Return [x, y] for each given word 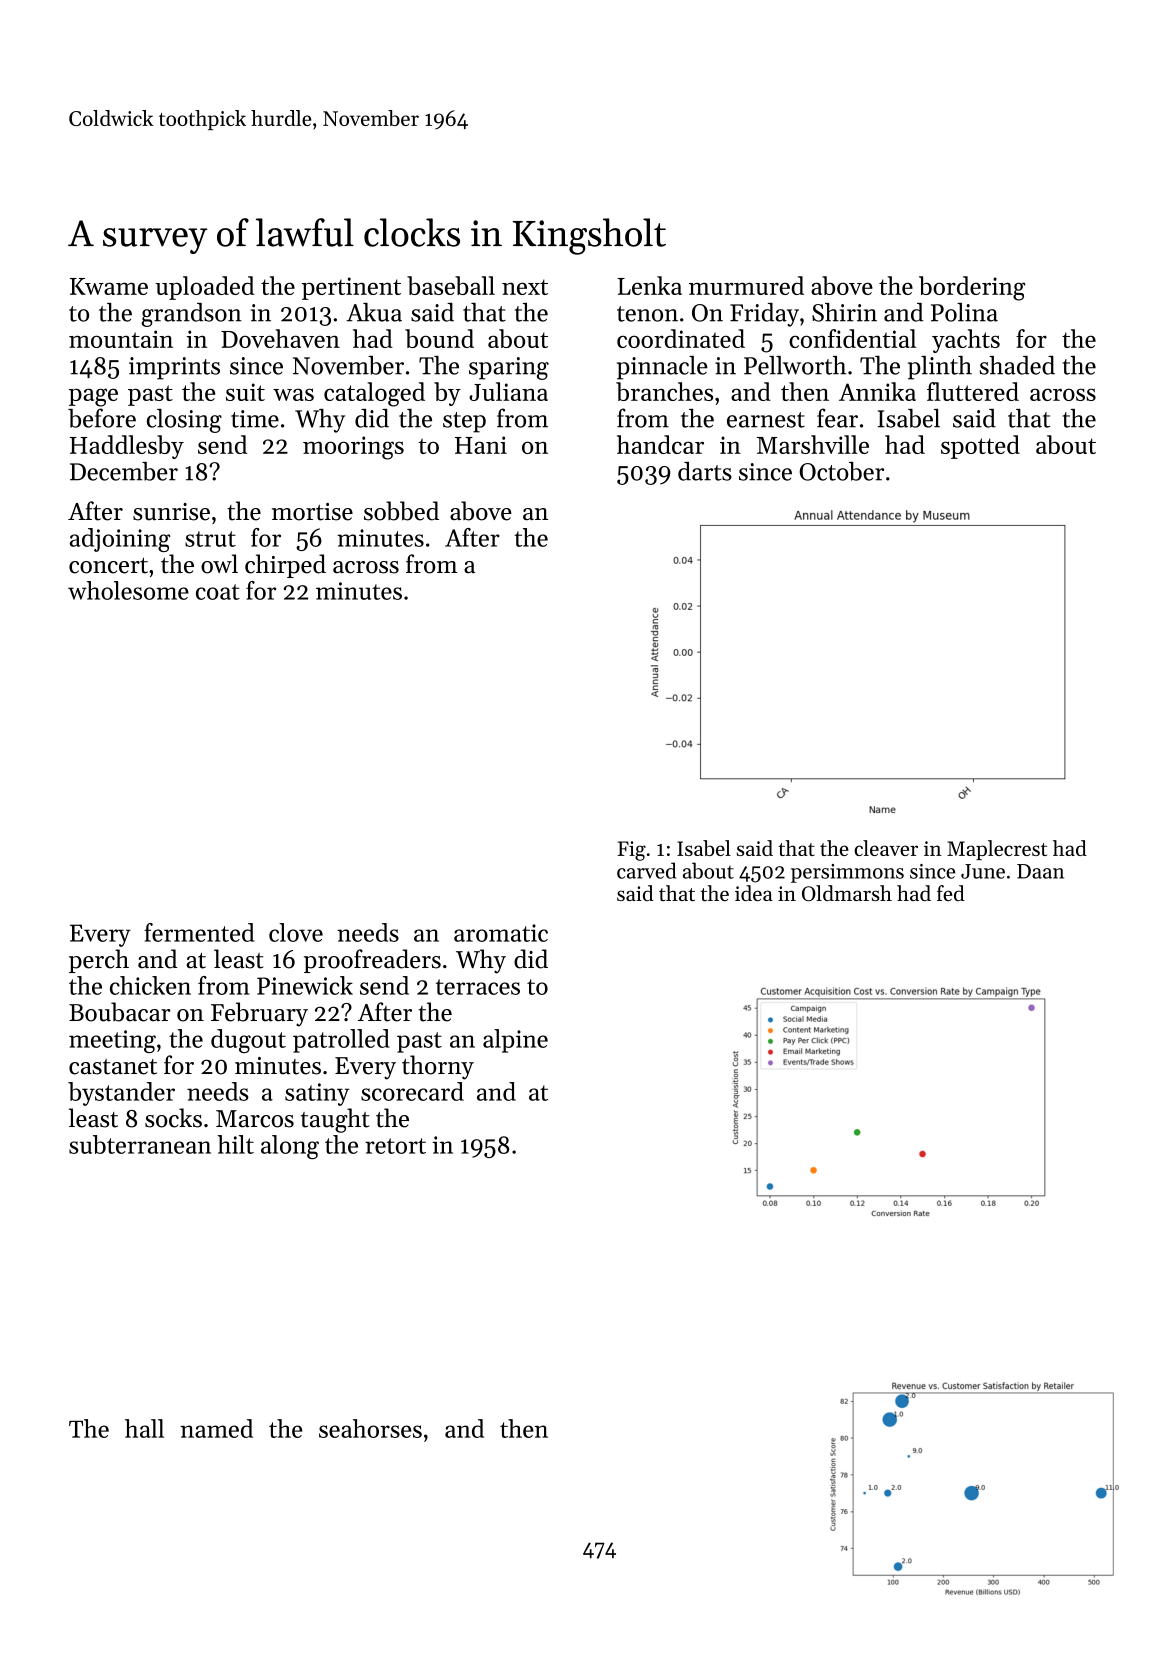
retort [395, 1146]
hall [144, 1428]
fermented [199, 932]
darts [705, 471]
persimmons [847, 873]
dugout [248, 1041]
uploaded [204, 288]
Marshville [813, 444]
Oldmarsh [847, 893]
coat [218, 592]
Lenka [649, 285]
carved [646, 870]
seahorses [370, 1428]
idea [754, 893]
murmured [746, 285]
